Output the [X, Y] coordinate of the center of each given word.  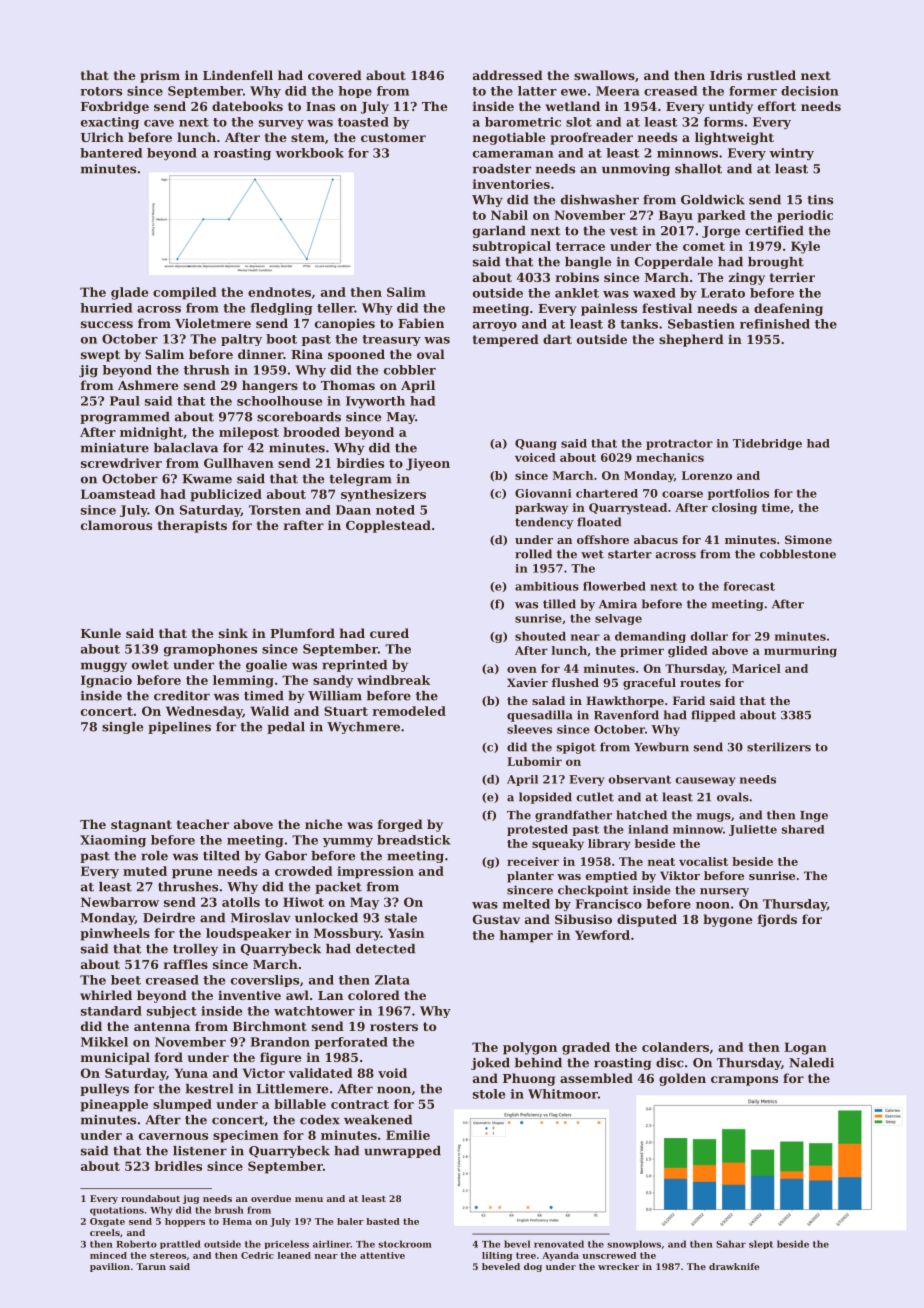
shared [803, 829]
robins [577, 277]
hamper [526, 936]
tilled [559, 604]
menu [309, 1199]
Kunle [101, 633]
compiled [185, 293]
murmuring [800, 652]
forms [723, 122]
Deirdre [169, 918]
